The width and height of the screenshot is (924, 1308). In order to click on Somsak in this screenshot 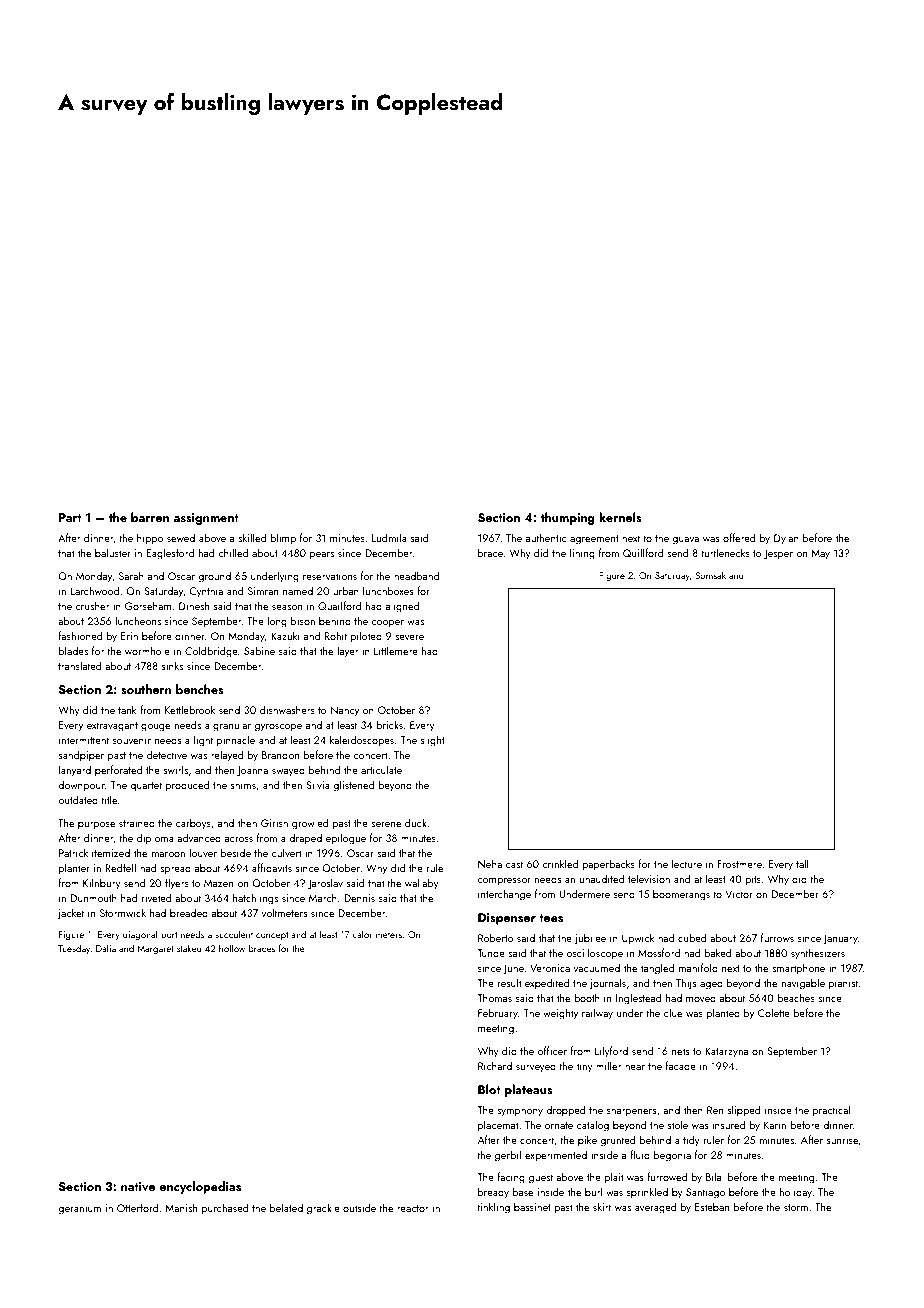, I will do `click(710, 575)`.
